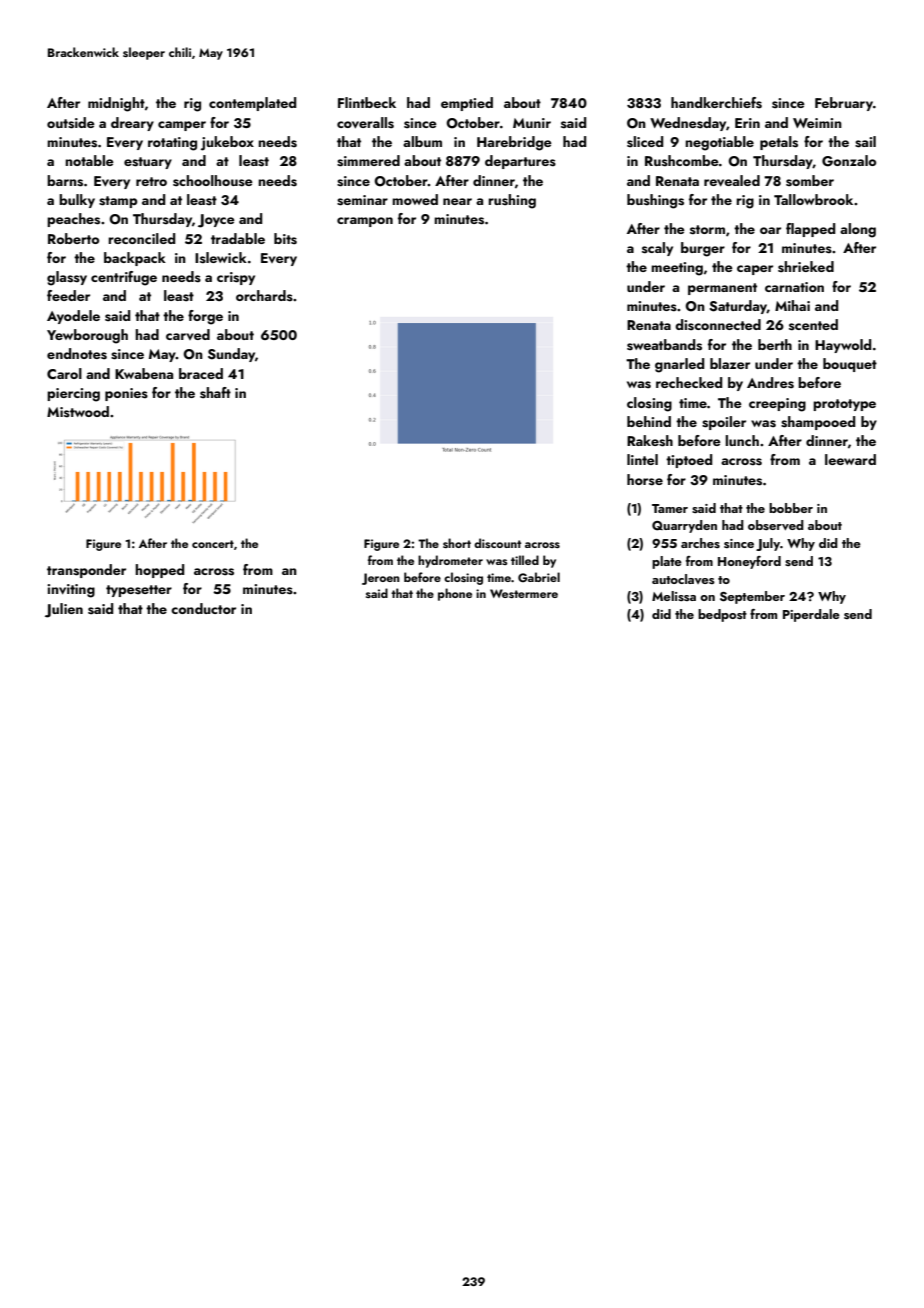 The image size is (924, 1308). Describe the element at coordinates (78, 412) in the image. I see `Mistwood` at that location.
